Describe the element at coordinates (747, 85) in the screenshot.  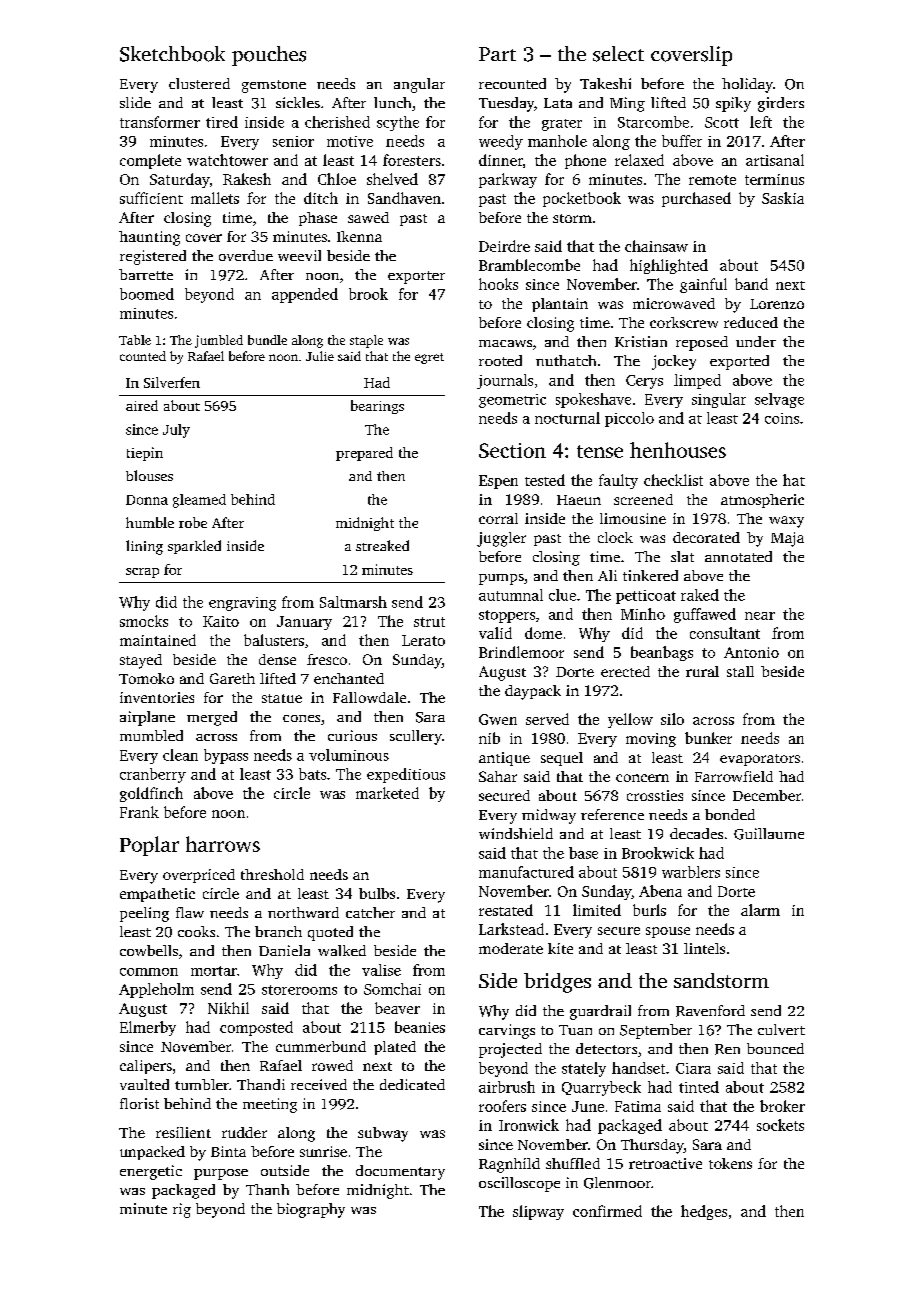
I see `holiday` at that location.
